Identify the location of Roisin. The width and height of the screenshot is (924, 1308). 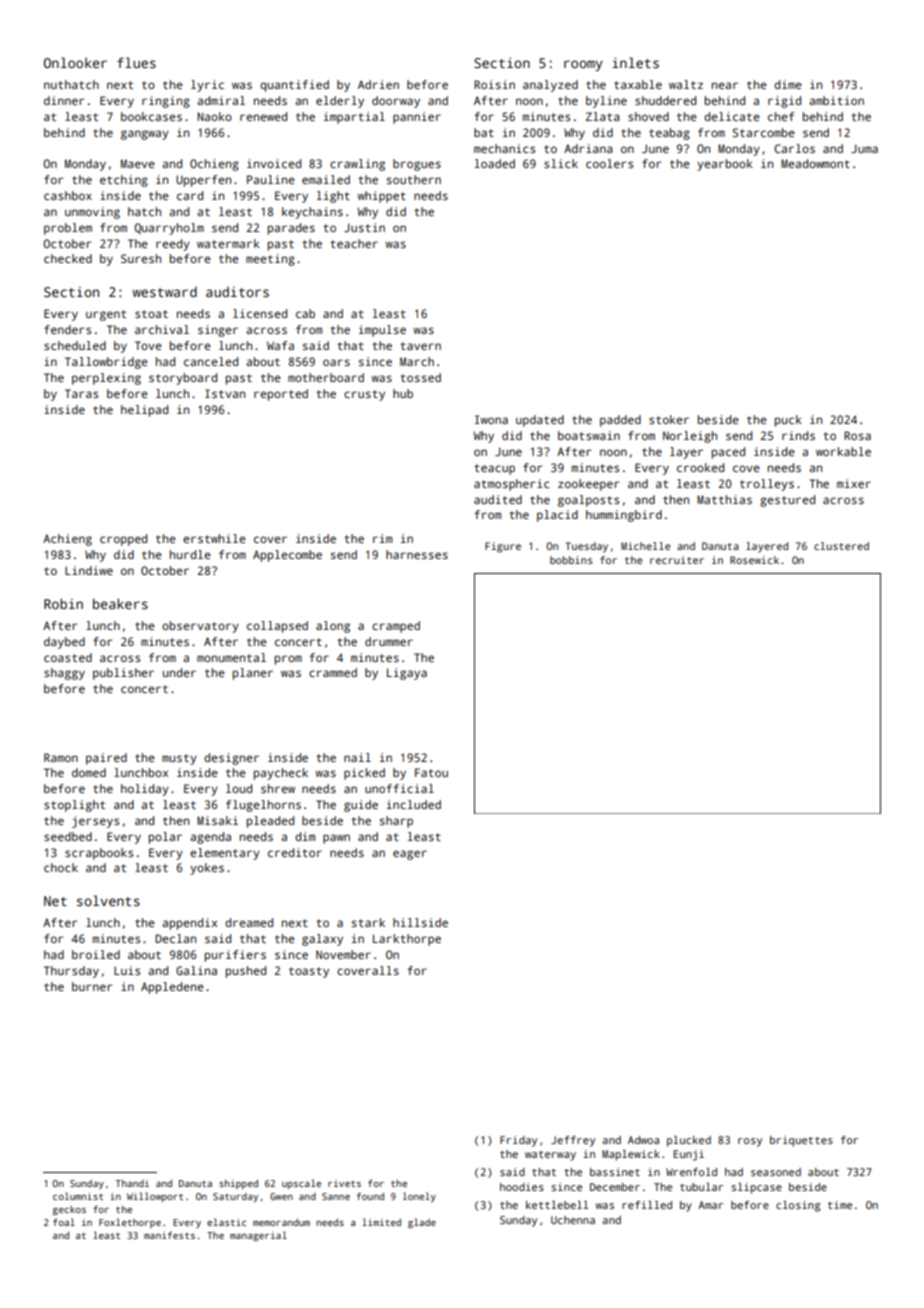
(494, 84).
